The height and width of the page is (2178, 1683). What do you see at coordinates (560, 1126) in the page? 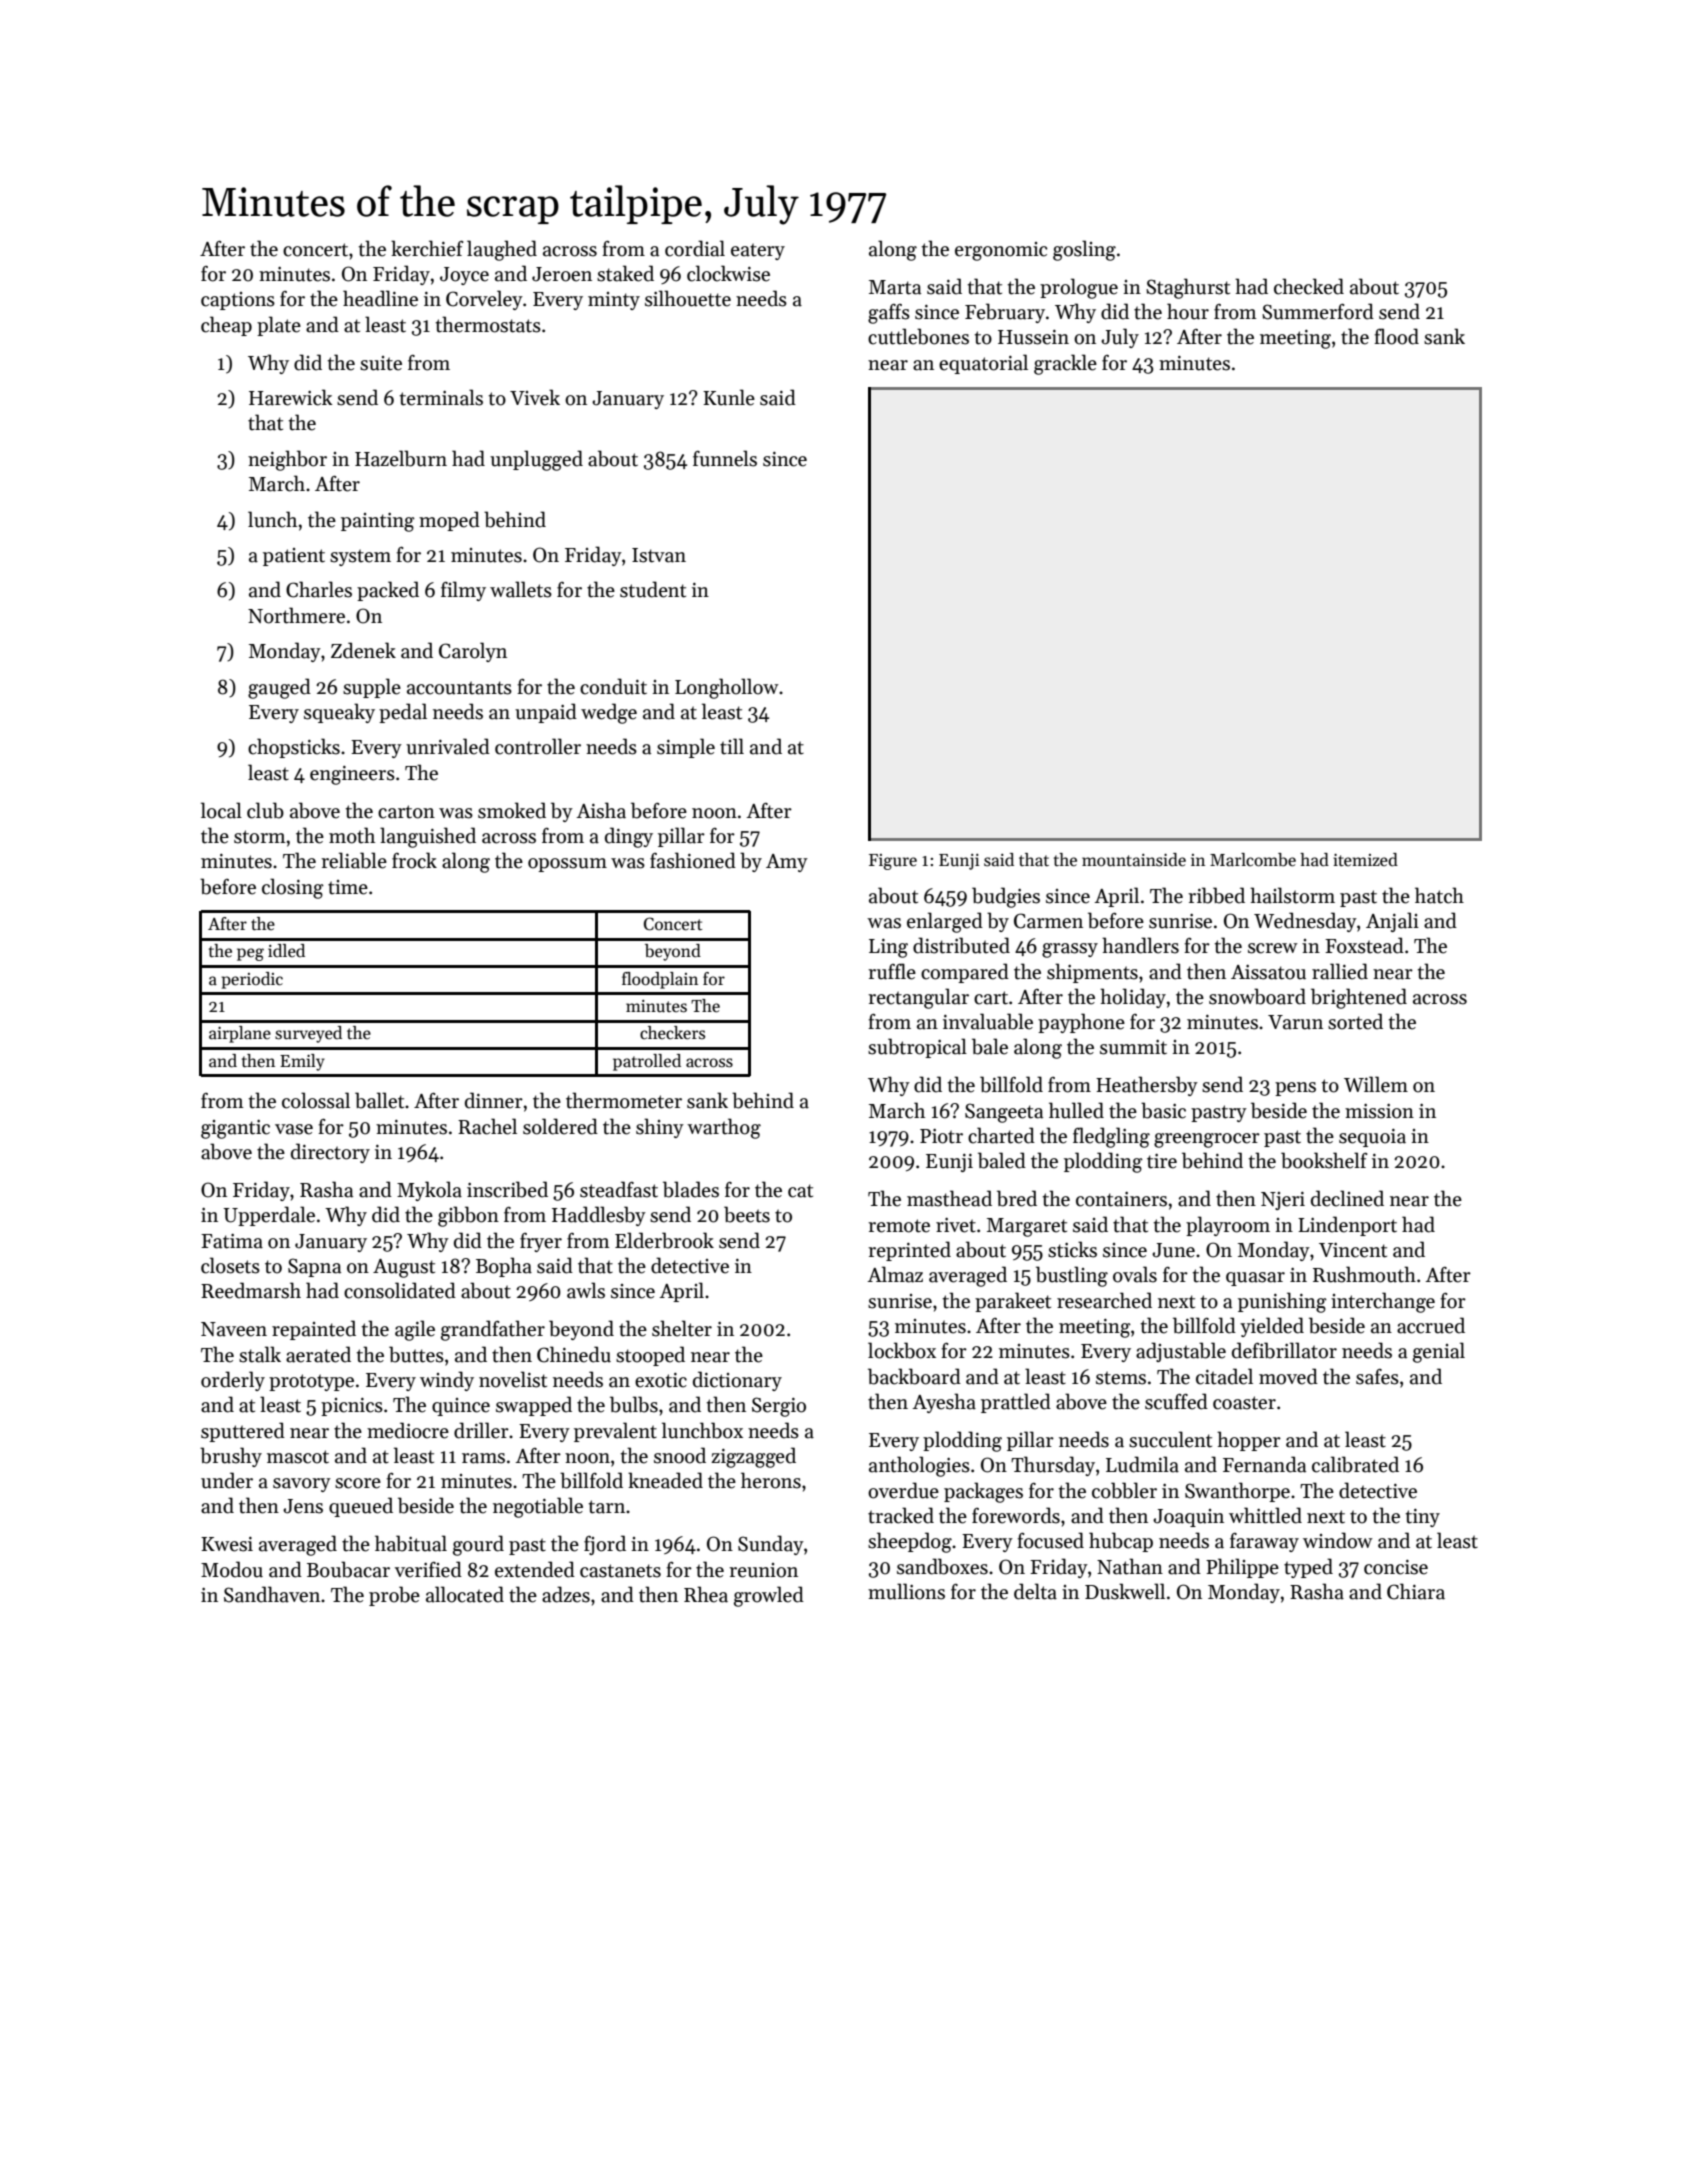
I see `soldered` at bounding box center [560, 1126].
